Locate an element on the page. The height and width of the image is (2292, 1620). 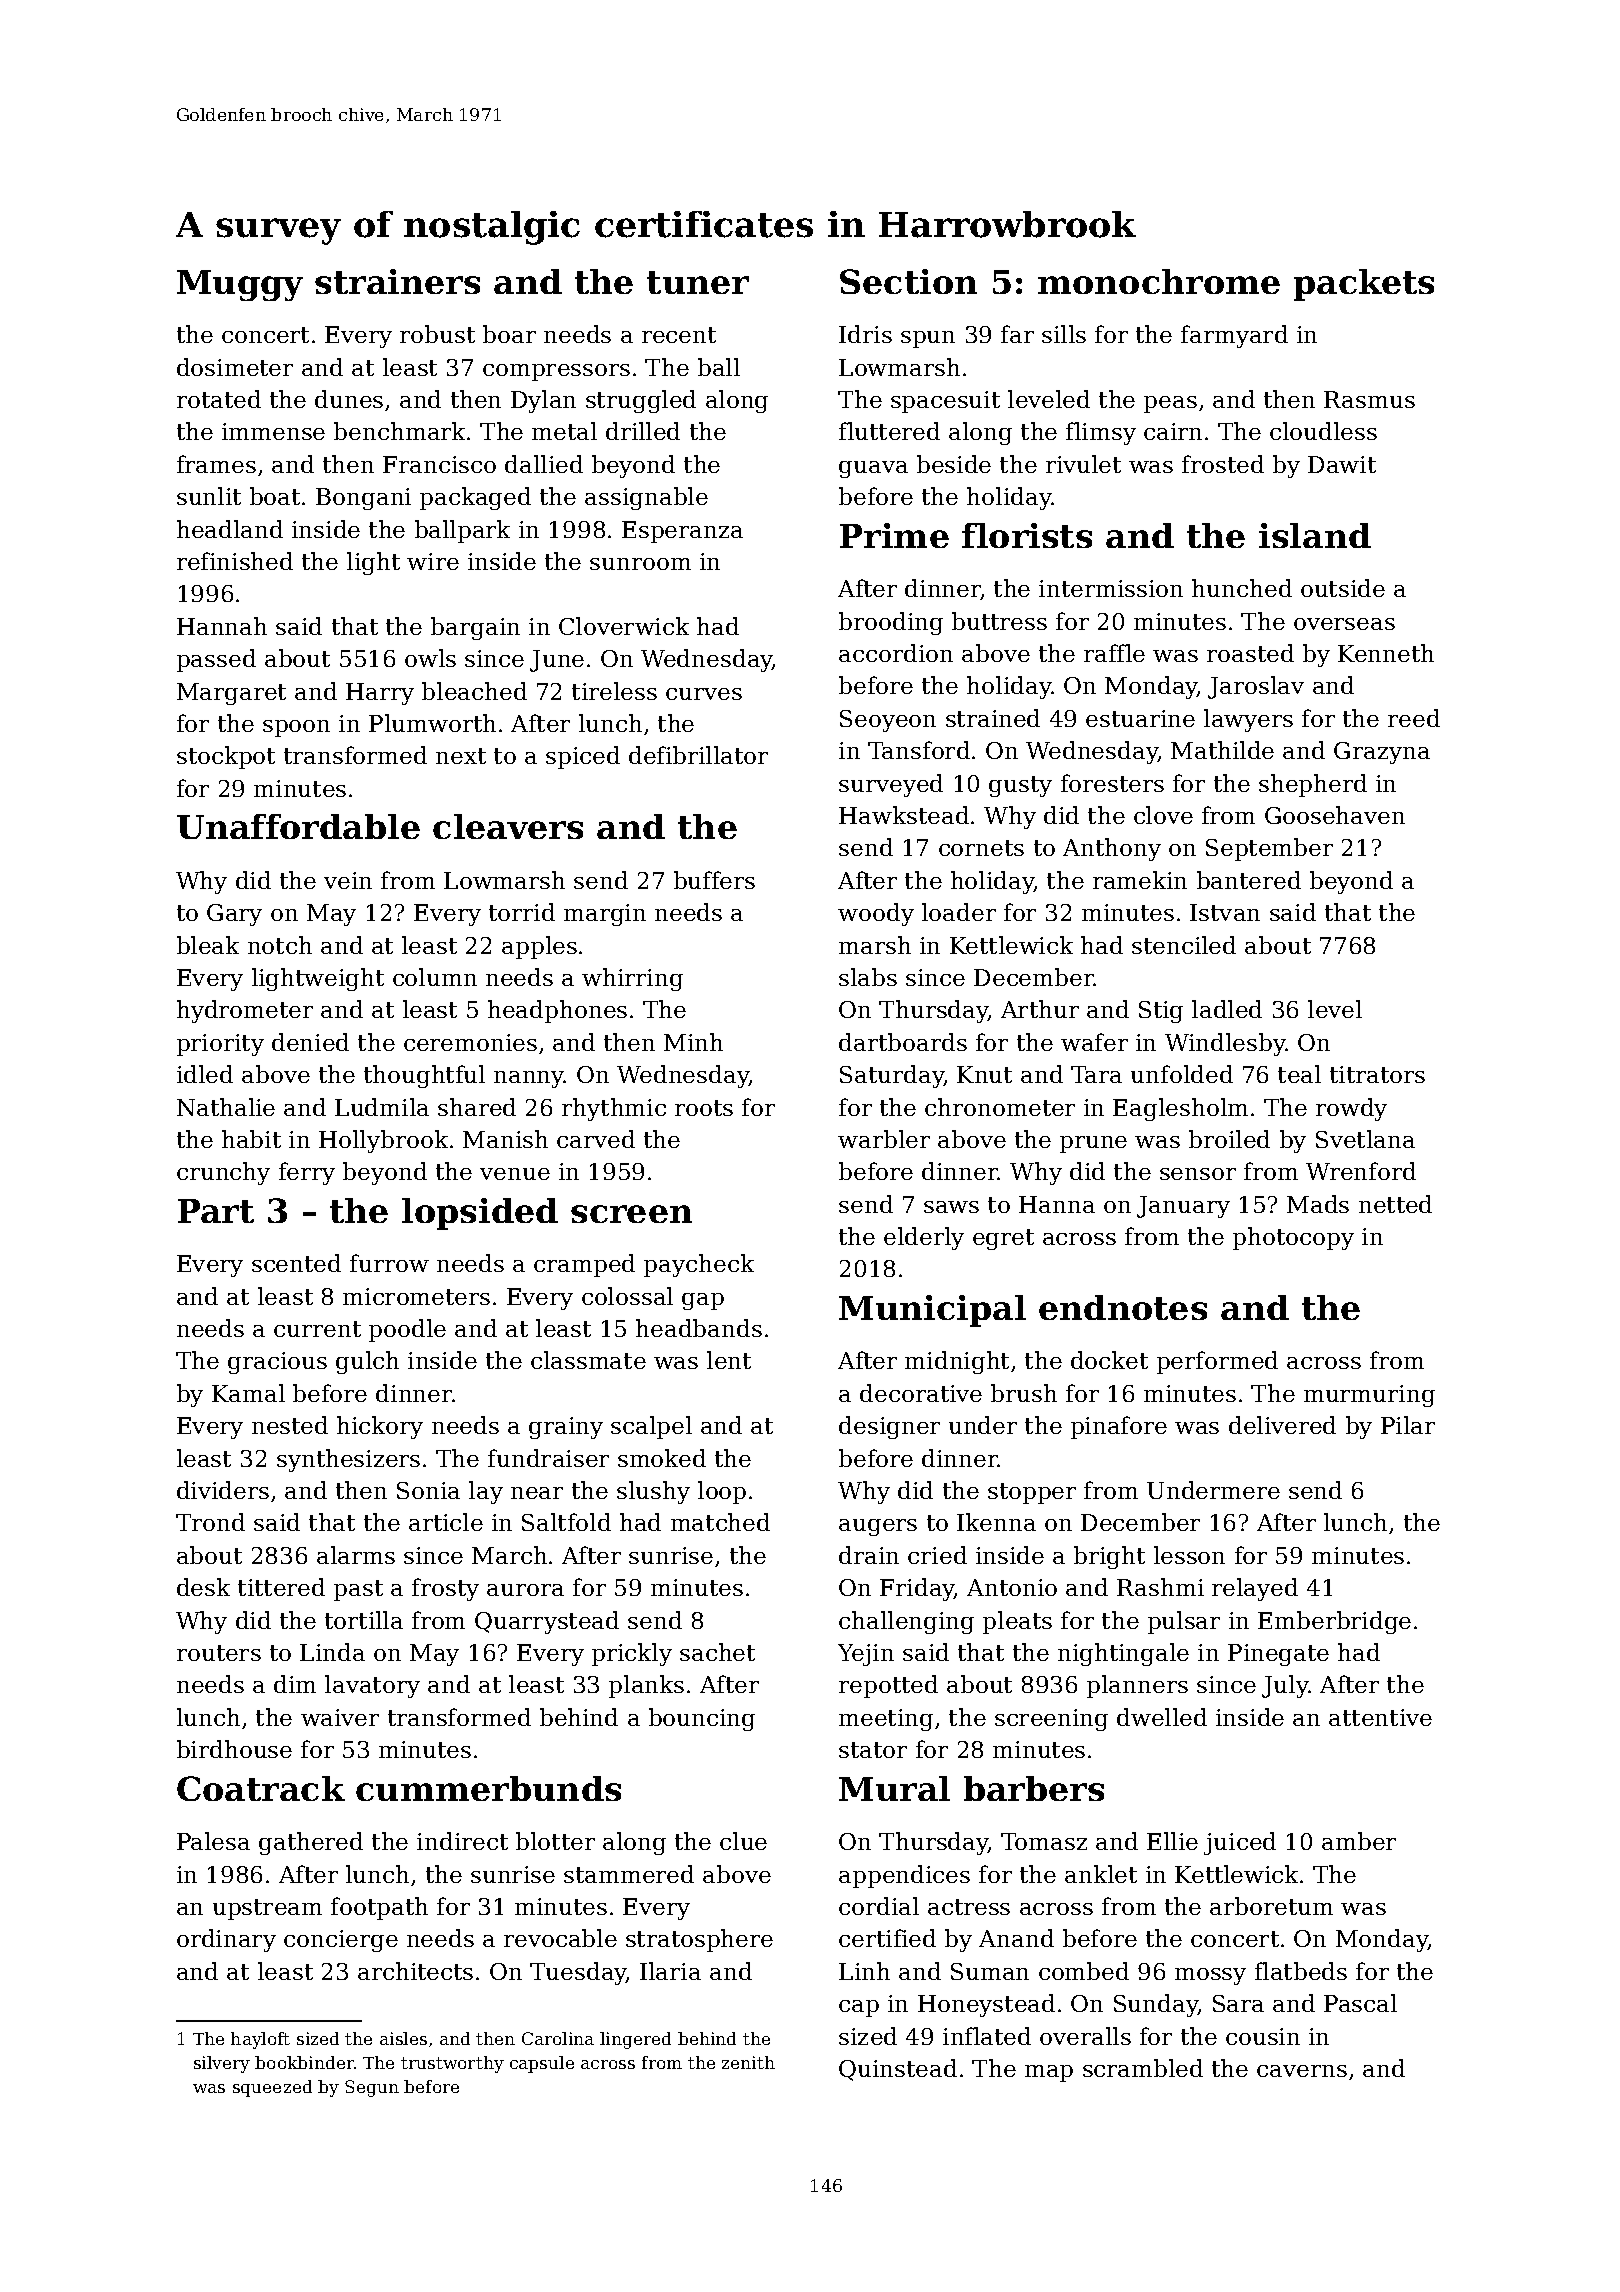
estuarine is located at coordinates (1140, 718).
